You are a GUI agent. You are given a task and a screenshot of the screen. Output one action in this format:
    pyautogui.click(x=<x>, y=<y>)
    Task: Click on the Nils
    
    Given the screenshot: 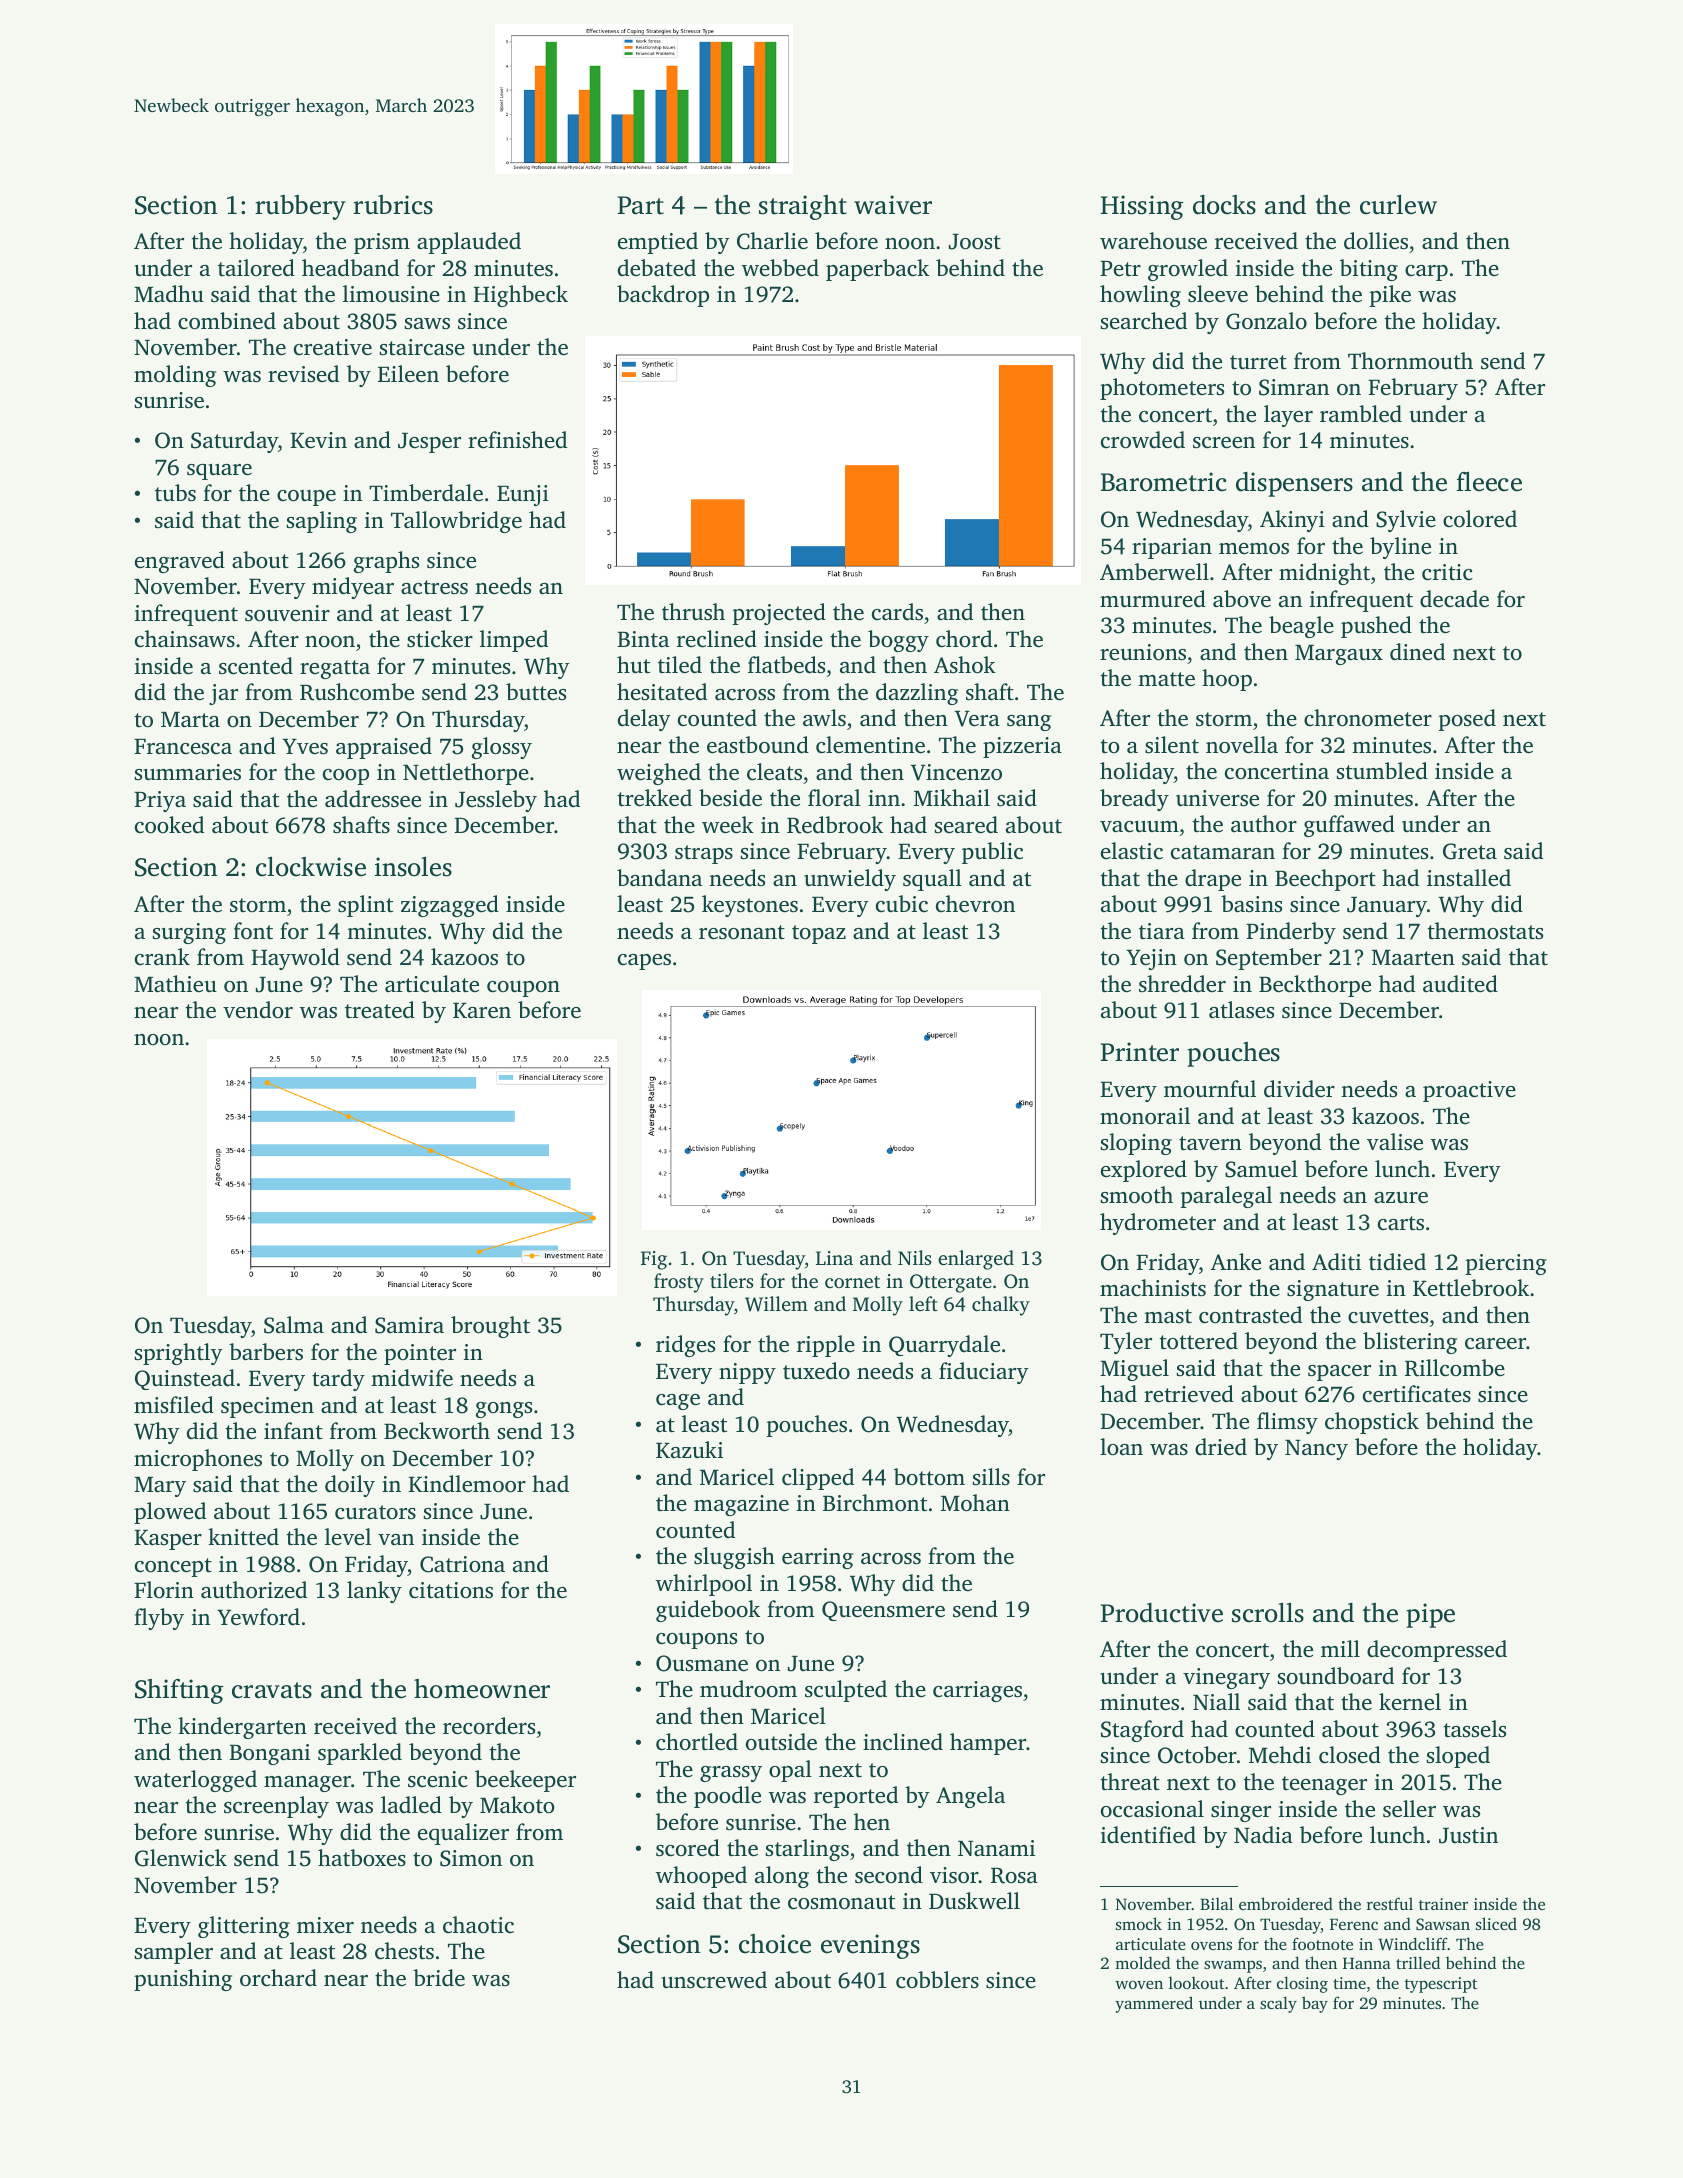 What is the action you would take?
    pyautogui.click(x=914, y=1257)
